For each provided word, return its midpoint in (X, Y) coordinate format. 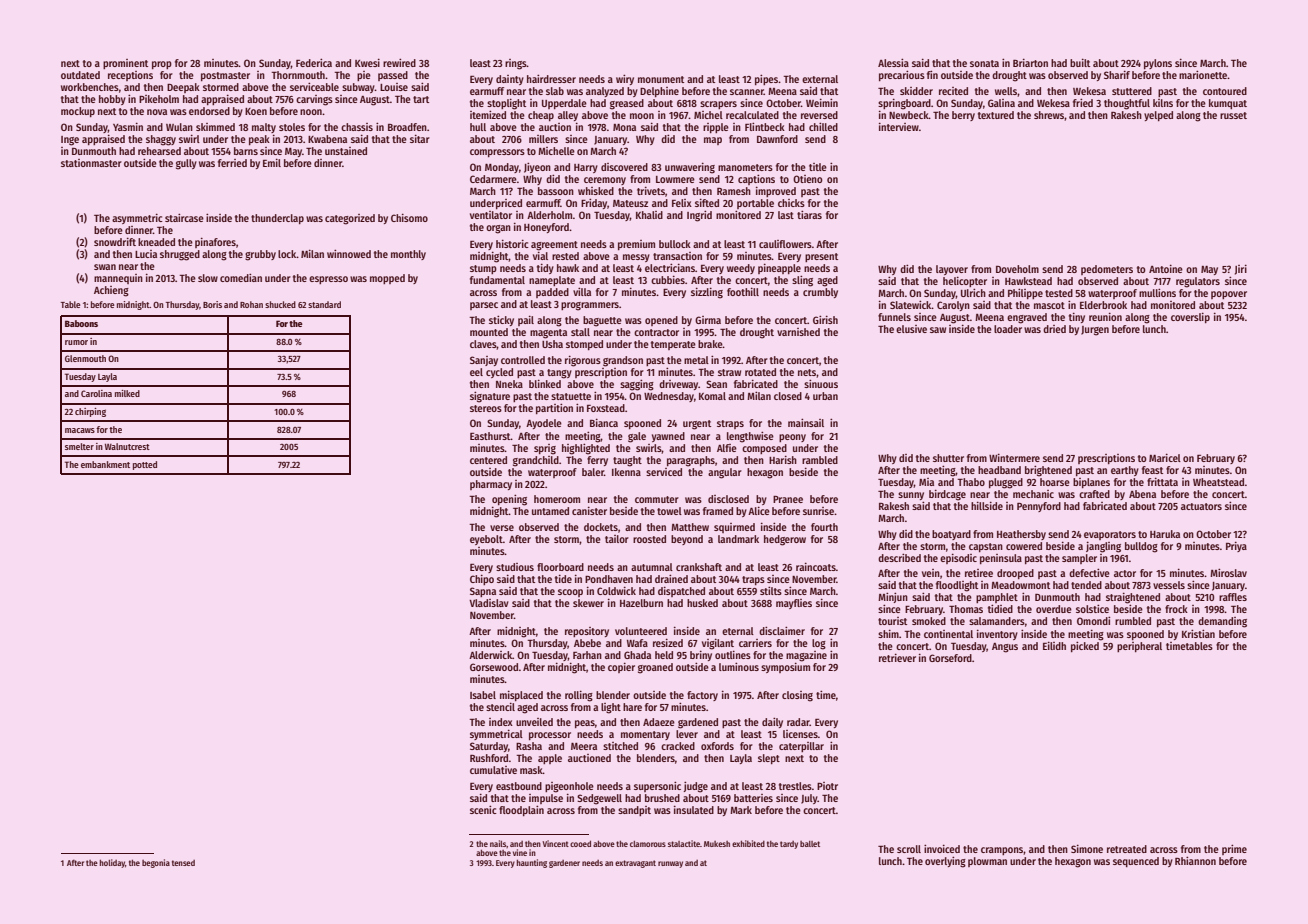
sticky (501, 320)
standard (324, 304)
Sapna (483, 592)
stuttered (1132, 91)
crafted (1094, 494)
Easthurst (490, 436)
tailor (617, 539)
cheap (541, 116)
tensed (183, 863)
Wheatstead (1218, 482)
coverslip (1190, 318)
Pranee (788, 499)
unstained (346, 151)
